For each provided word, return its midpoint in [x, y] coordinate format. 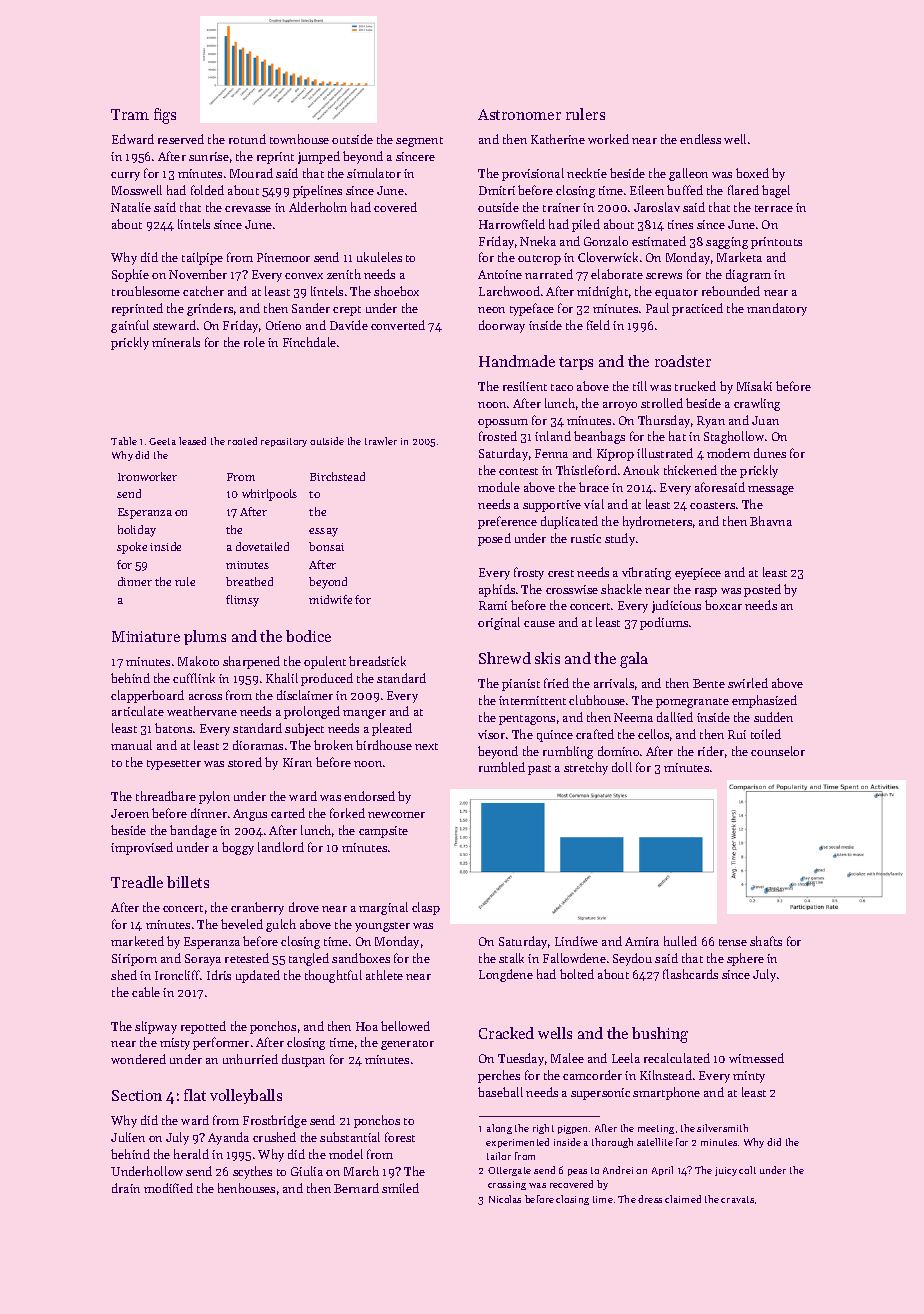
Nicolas [505, 1199]
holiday [137, 531]
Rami [493, 605]
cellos [653, 734]
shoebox [396, 291]
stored [245, 762]
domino [618, 751]
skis [547, 658]
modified [168, 1188]
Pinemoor [283, 257]
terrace [774, 208]
